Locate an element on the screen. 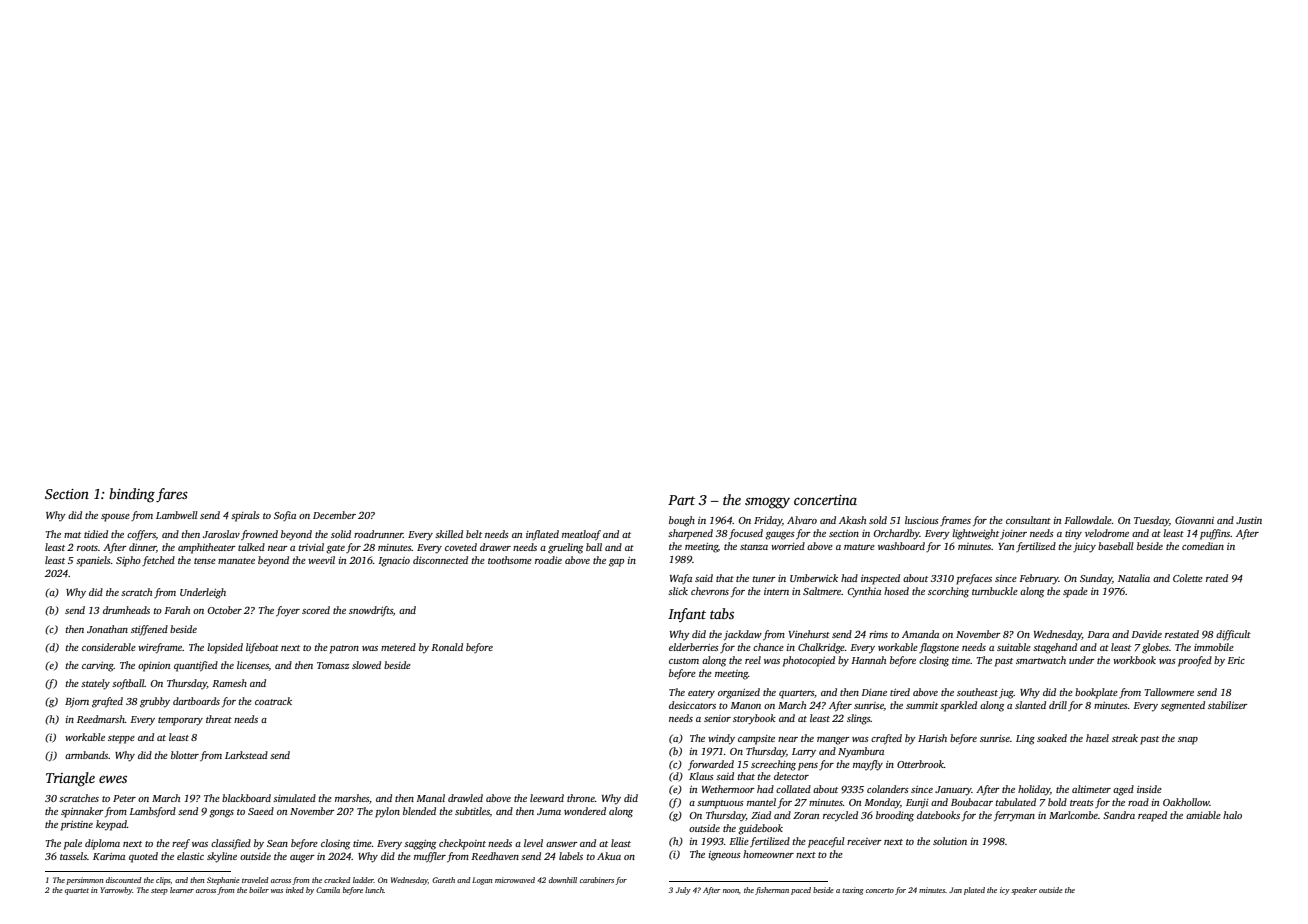  gap is located at coordinates (616, 563).
